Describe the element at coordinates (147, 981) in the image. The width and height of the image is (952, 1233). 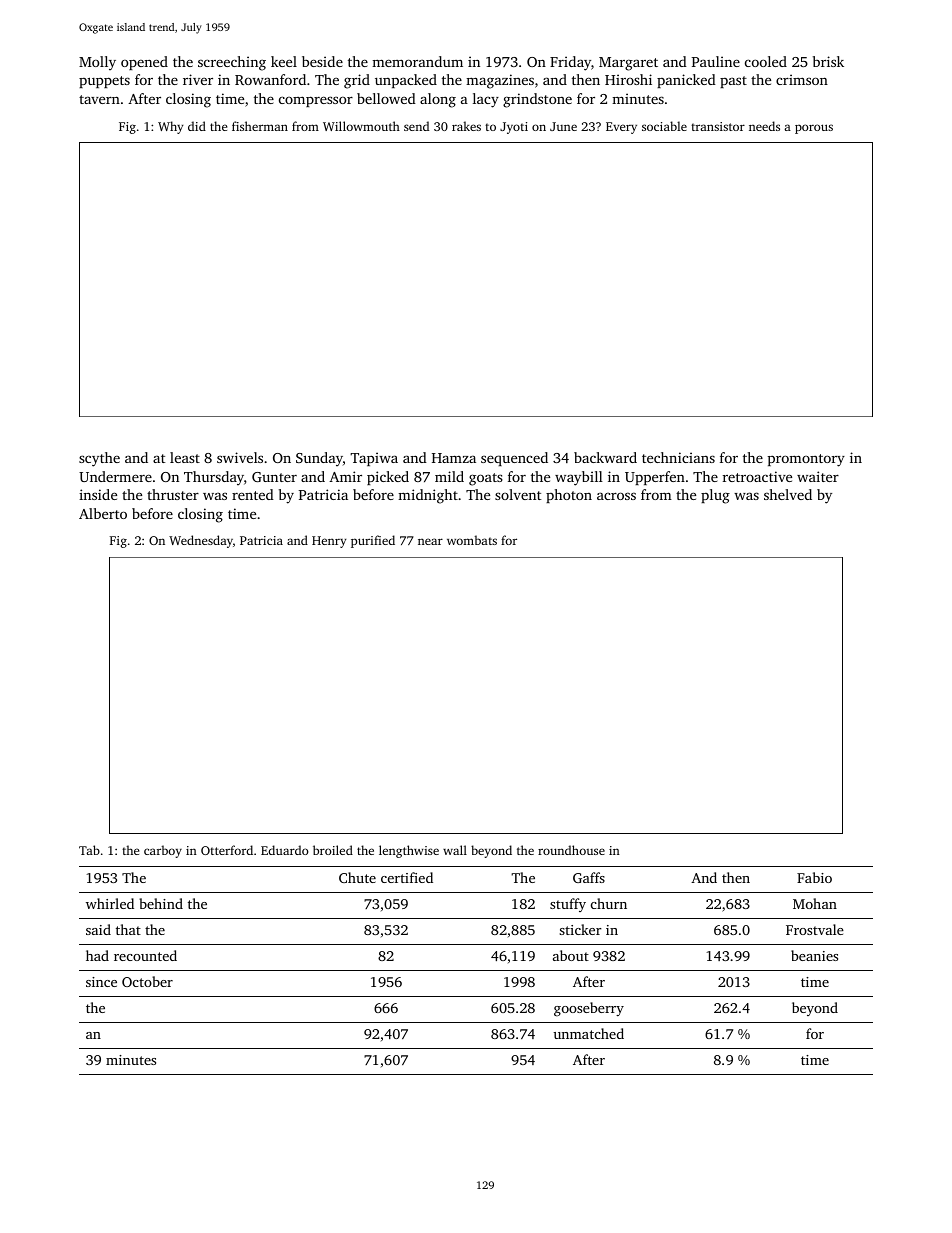
I see `October` at that location.
